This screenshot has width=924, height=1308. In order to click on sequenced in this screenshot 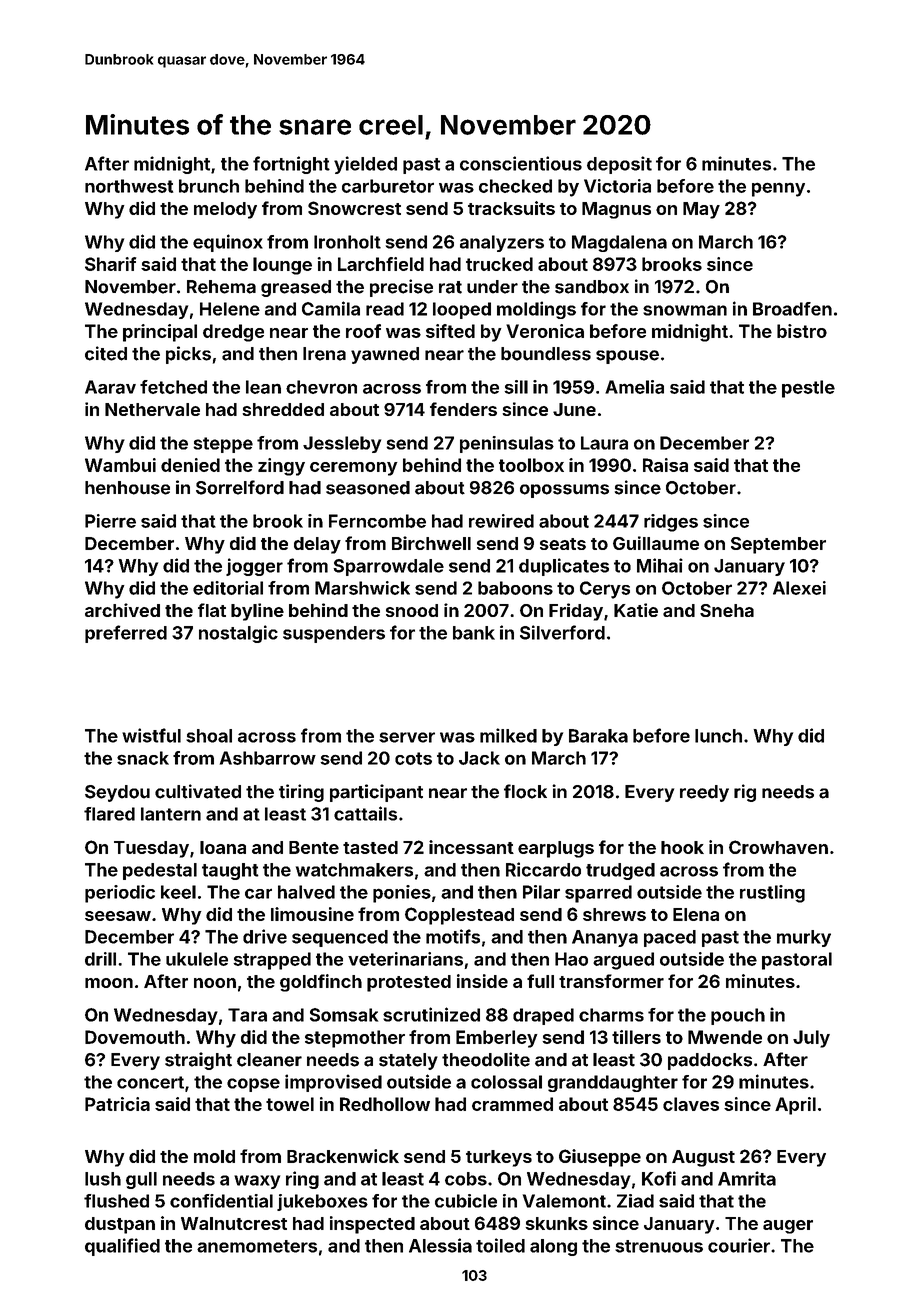, I will do `click(340, 938)`.
